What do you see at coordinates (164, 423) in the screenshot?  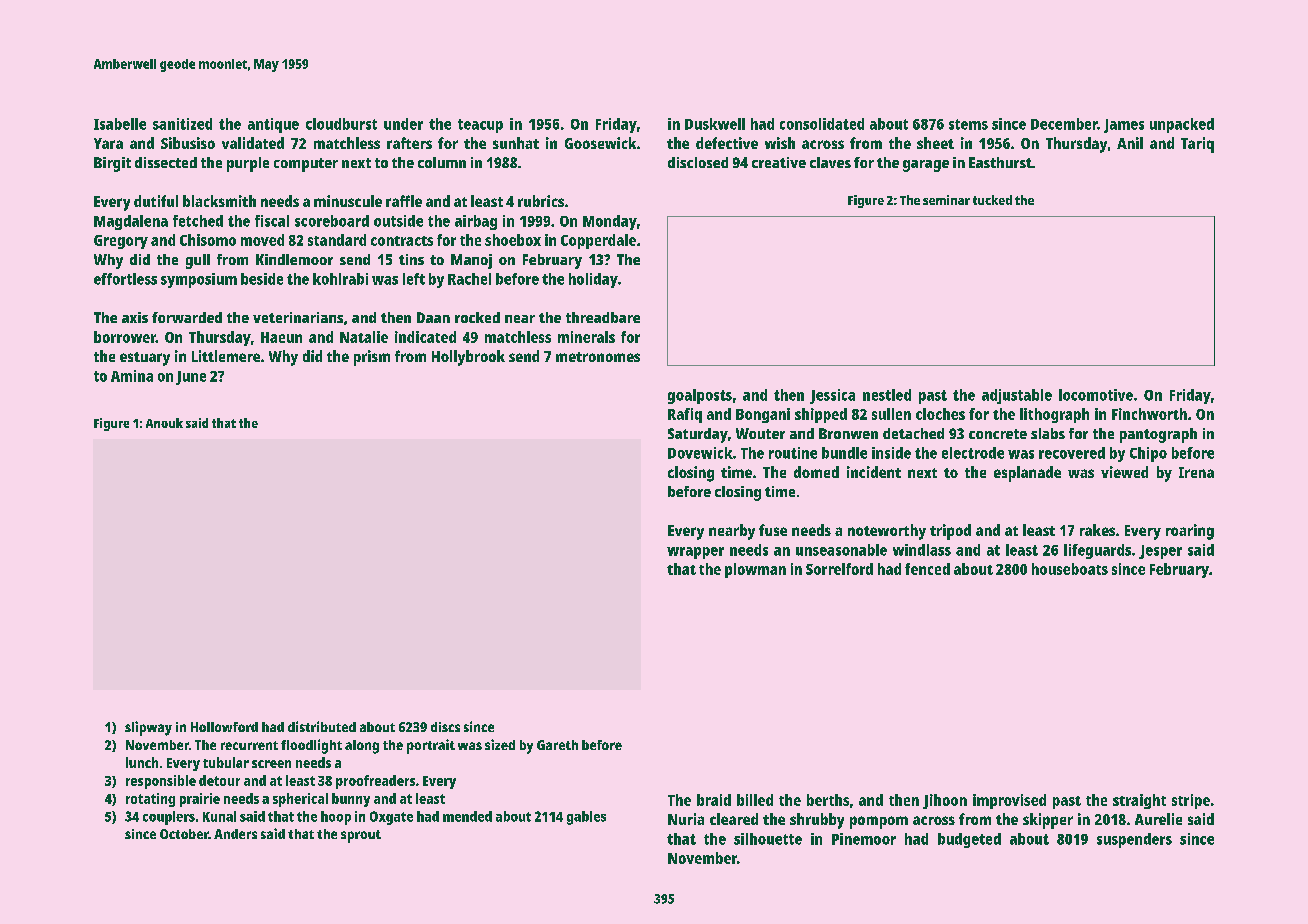 I see `Anouk` at bounding box center [164, 423].
